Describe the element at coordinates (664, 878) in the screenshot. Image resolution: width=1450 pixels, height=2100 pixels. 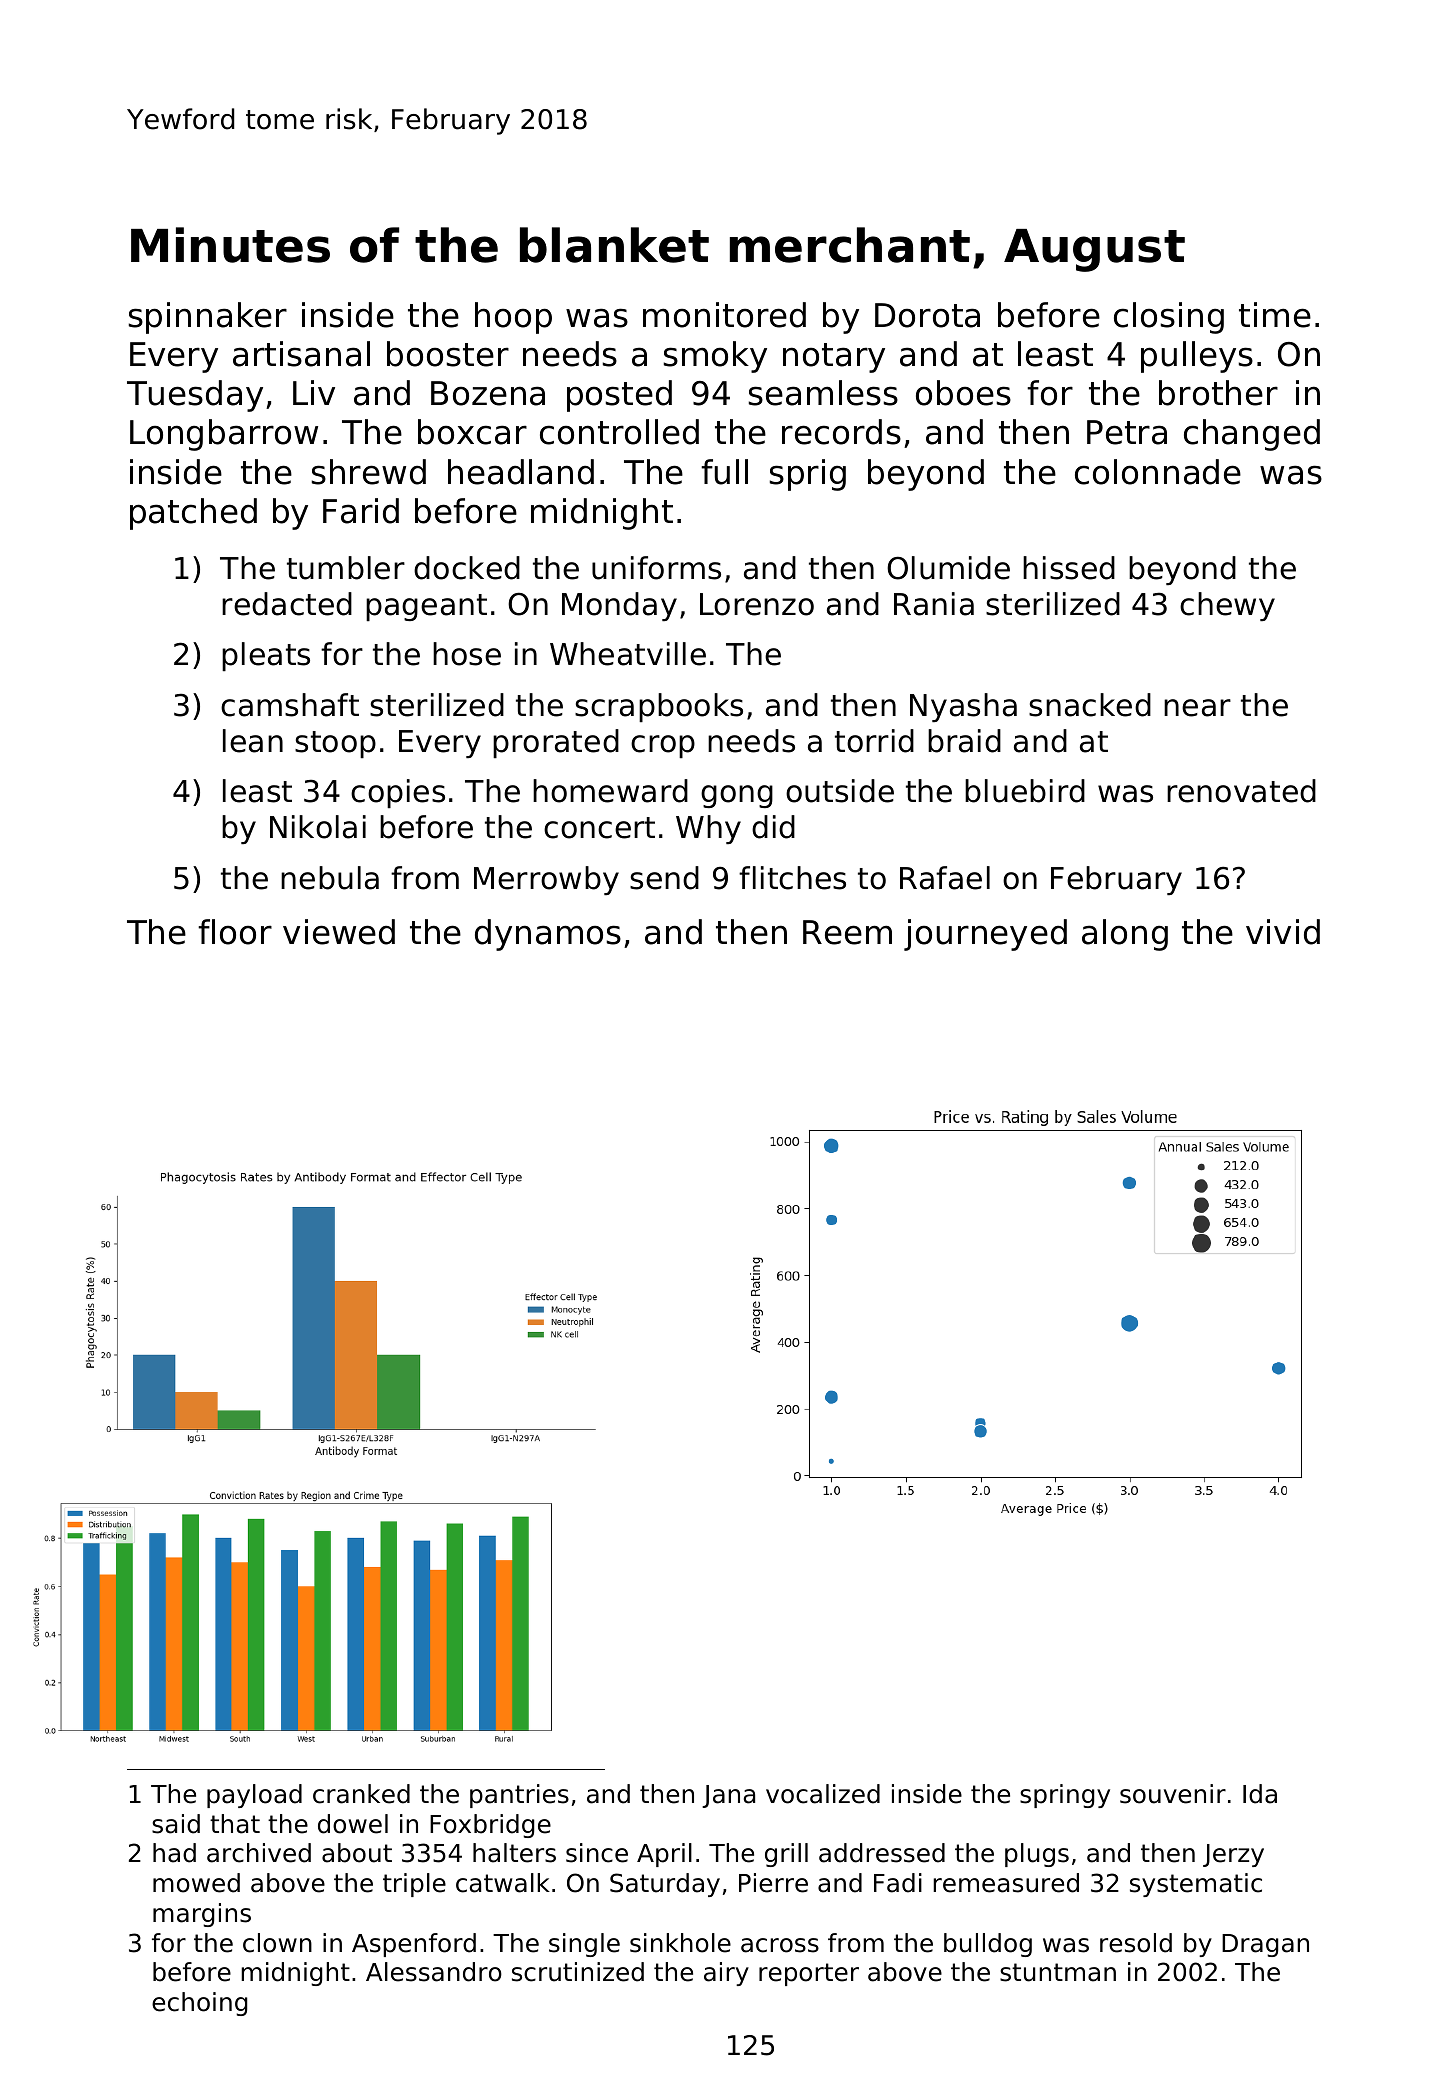
I see `send` at that location.
